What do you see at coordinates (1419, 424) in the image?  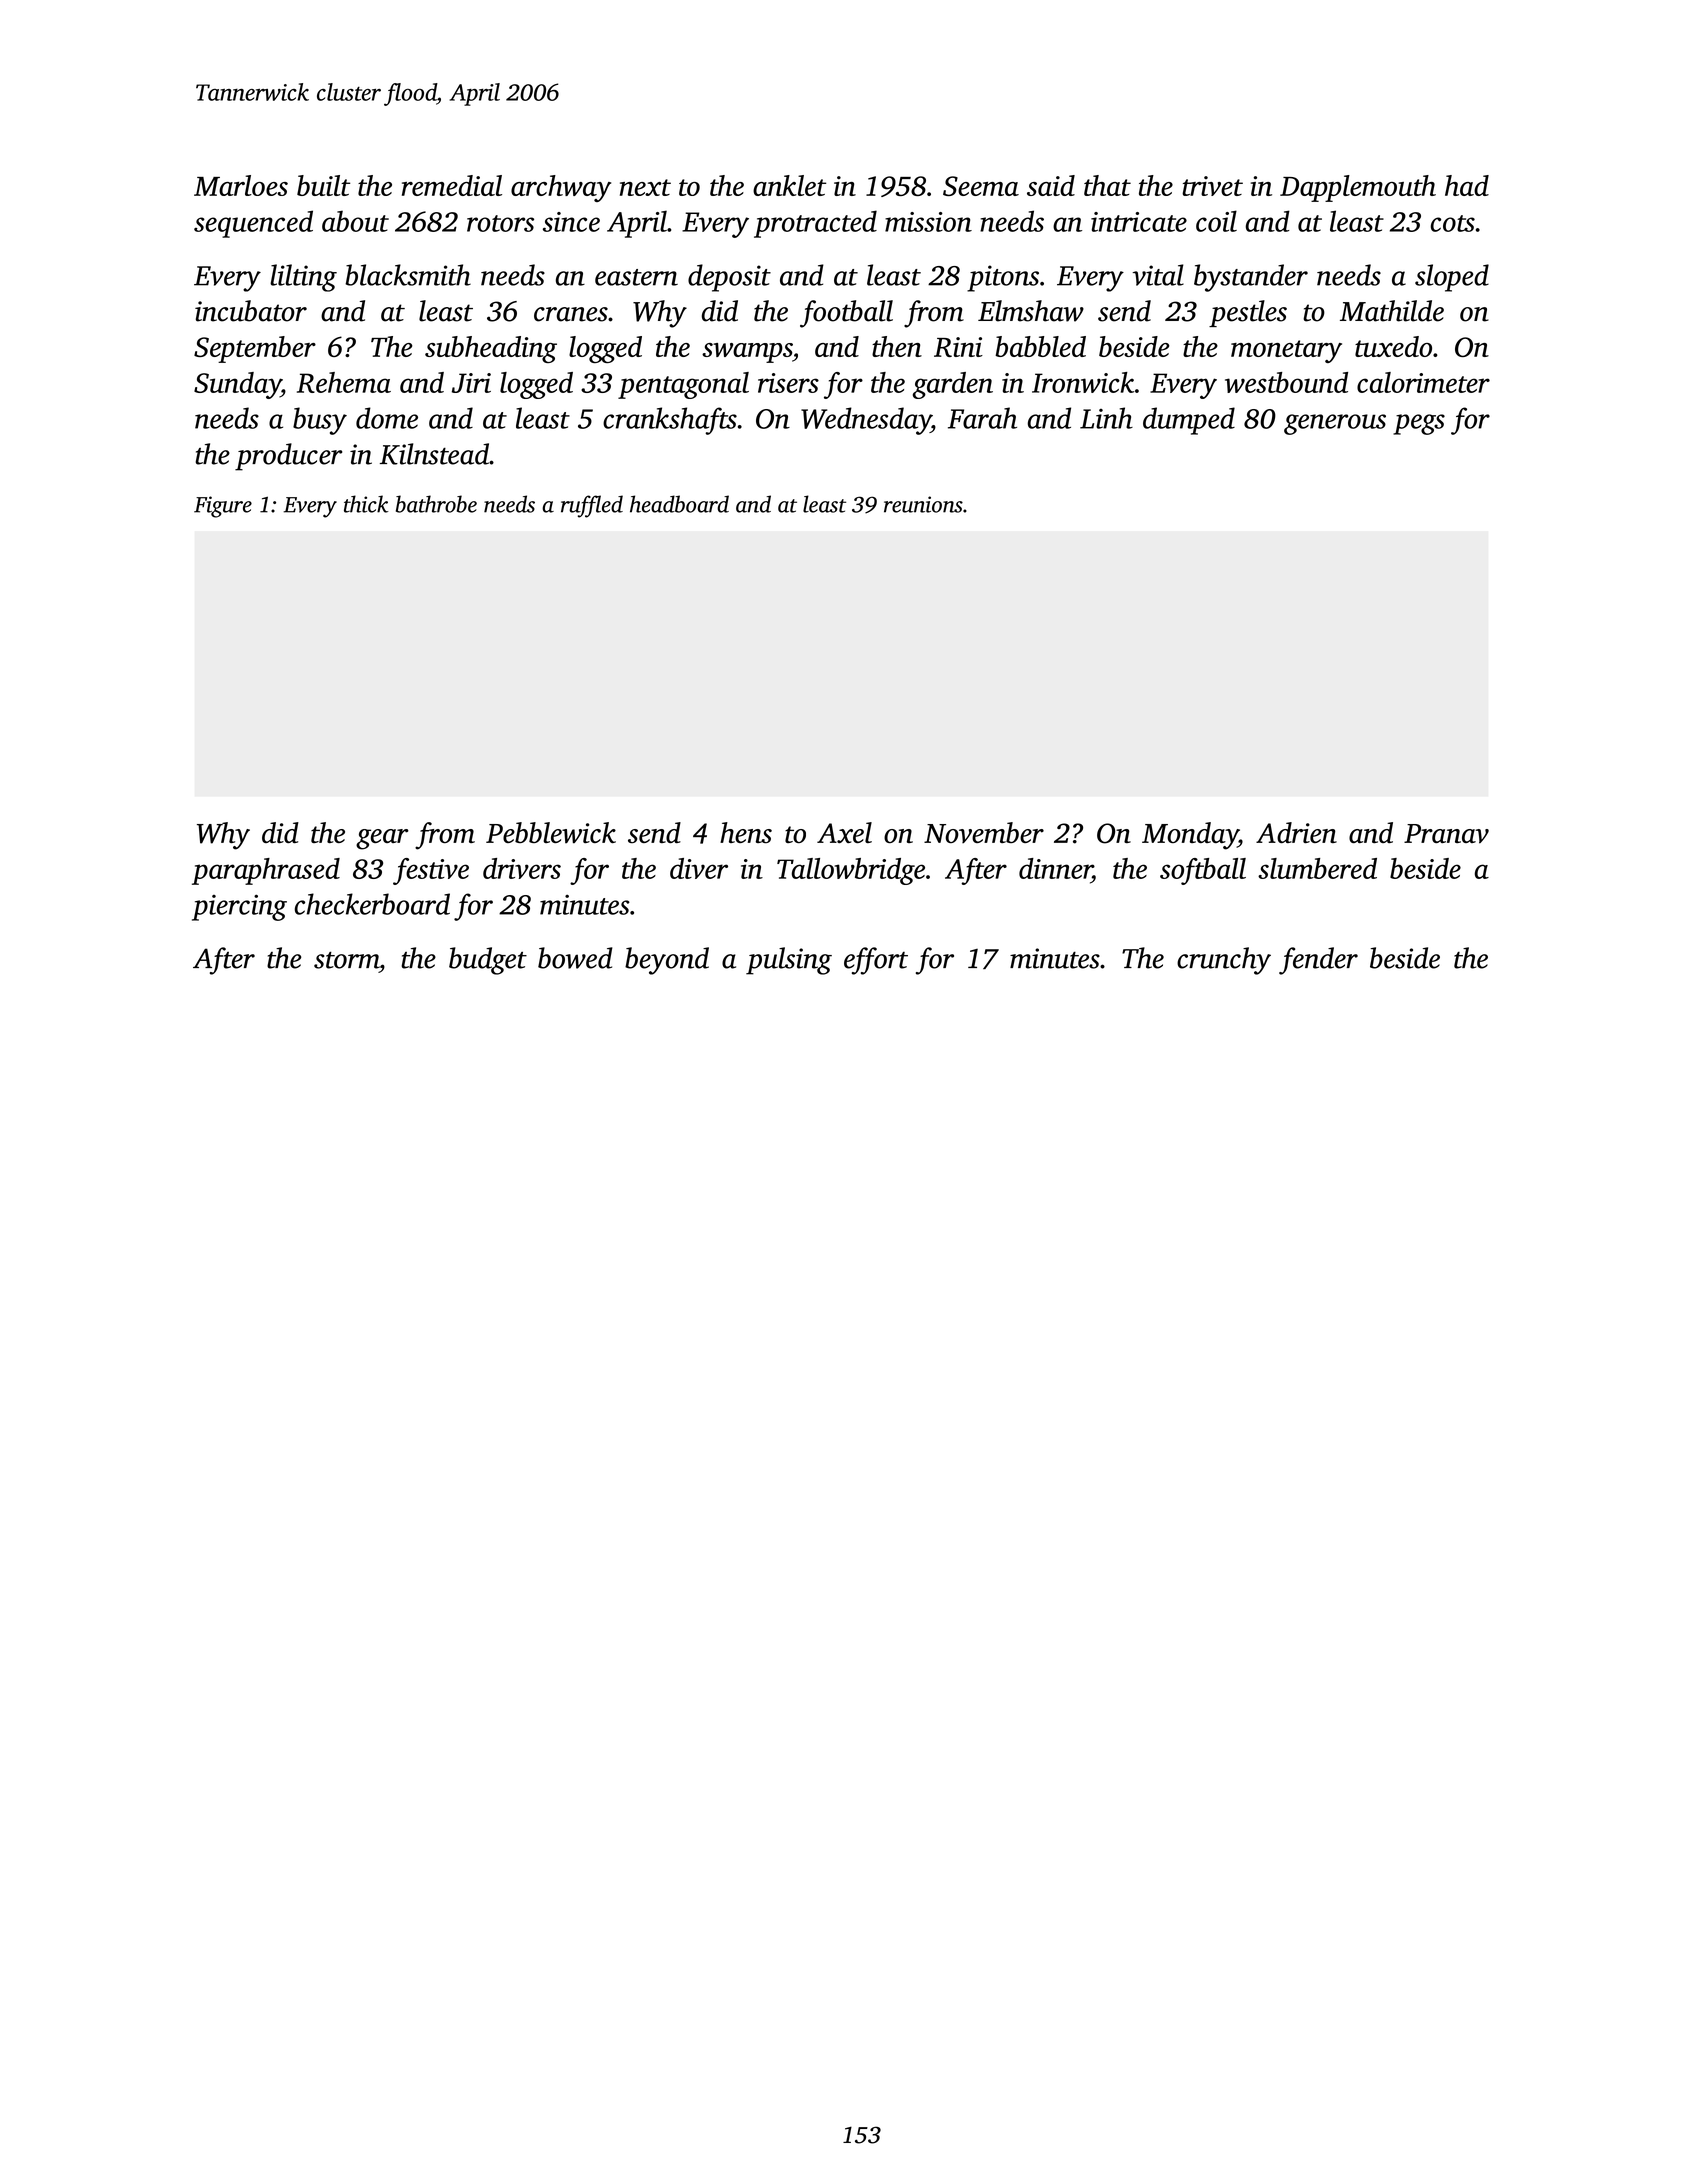 I see `pegs` at bounding box center [1419, 424].
